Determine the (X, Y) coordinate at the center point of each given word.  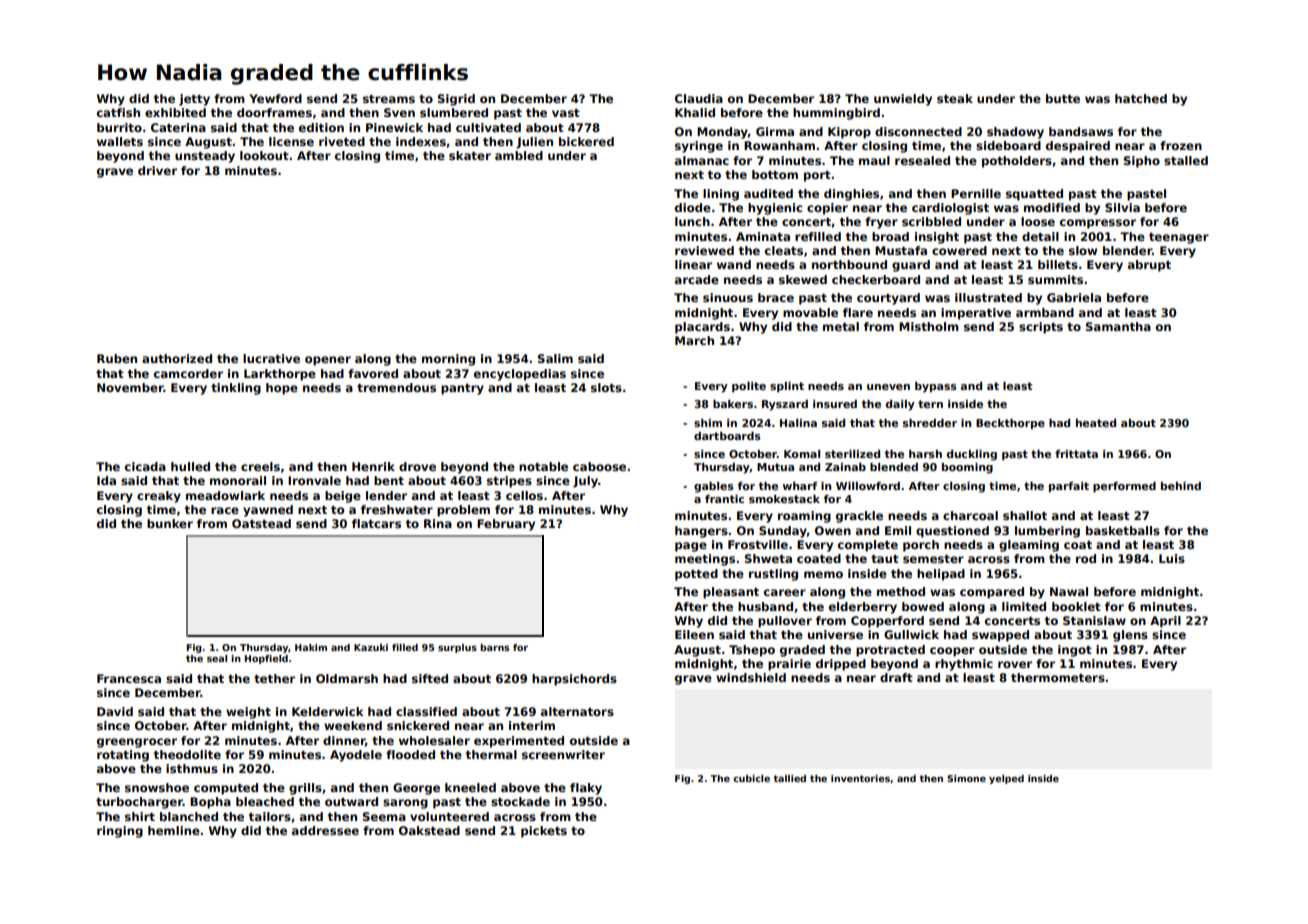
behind (1181, 486)
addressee (325, 830)
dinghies (851, 195)
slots (606, 387)
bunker (170, 523)
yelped (1006, 779)
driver (157, 170)
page (691, 547)
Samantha (1118, 326)
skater (470, 155)
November (130, 387)
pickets (544, 832)
